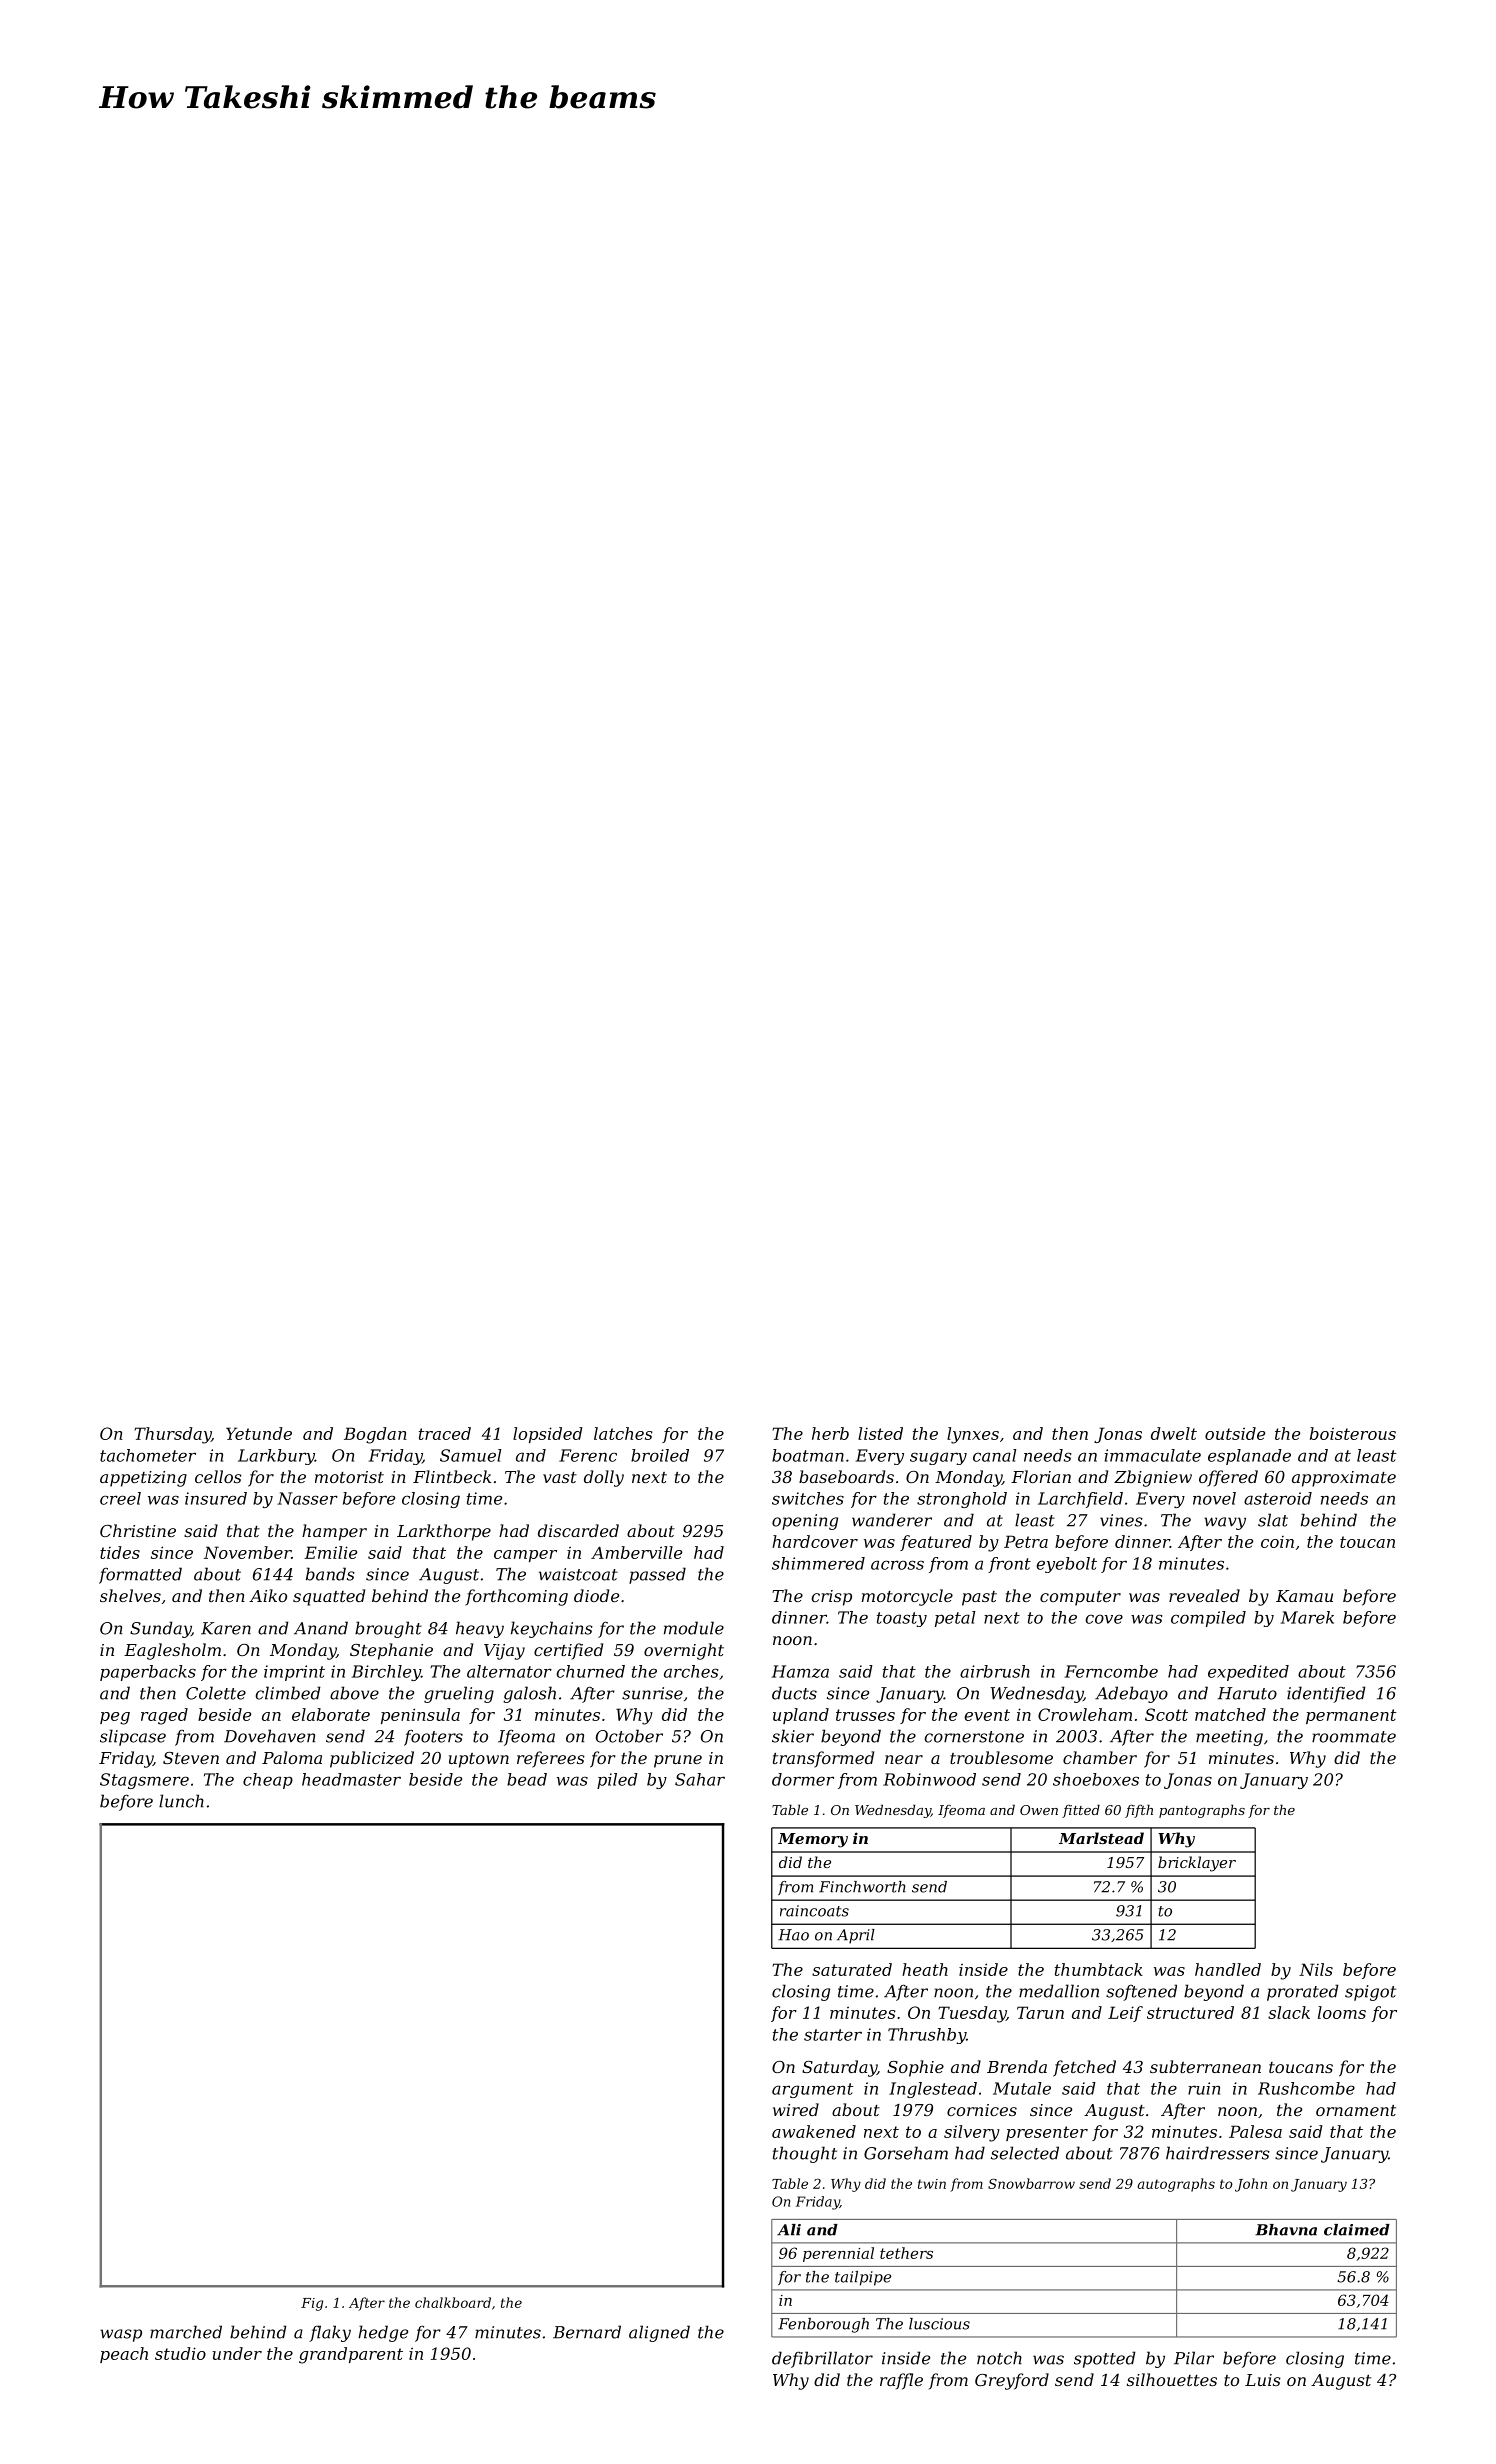  Describe the element at coordinates (902, 1619) in the page. I see `toasty` at that location.
